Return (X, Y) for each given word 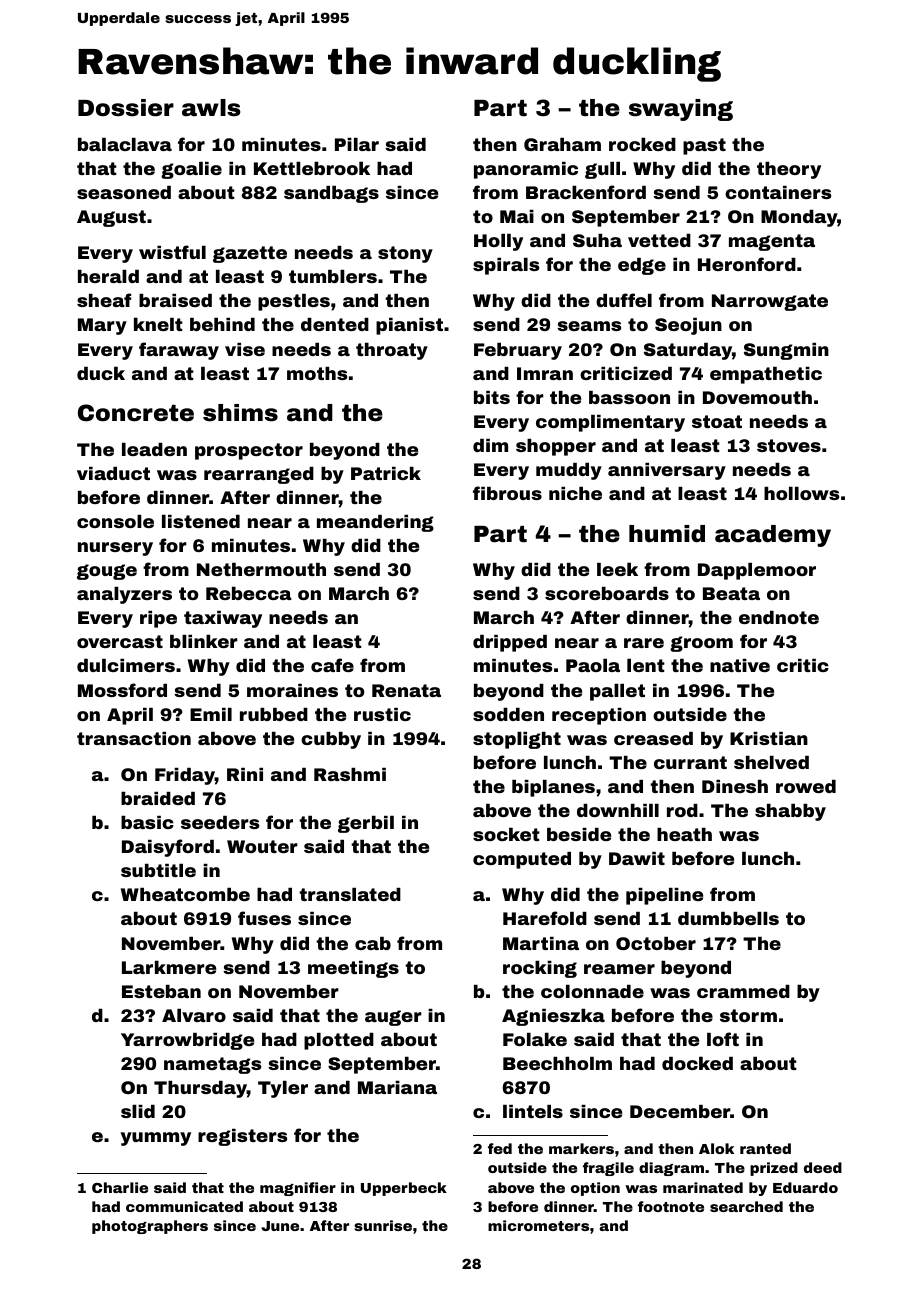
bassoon (629, 397)
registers (242, 1137)
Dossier (126, 108)
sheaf (104, 300)
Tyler (283, 1089)
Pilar (357, 144)
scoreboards (607, 593)
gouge (107, 572)
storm (748, 1015)
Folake (535, 1039)
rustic (382, 714)
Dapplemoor (757, 571)
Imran (545, 373)
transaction (134, 738)
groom (701, 644)
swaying (681, 110)
